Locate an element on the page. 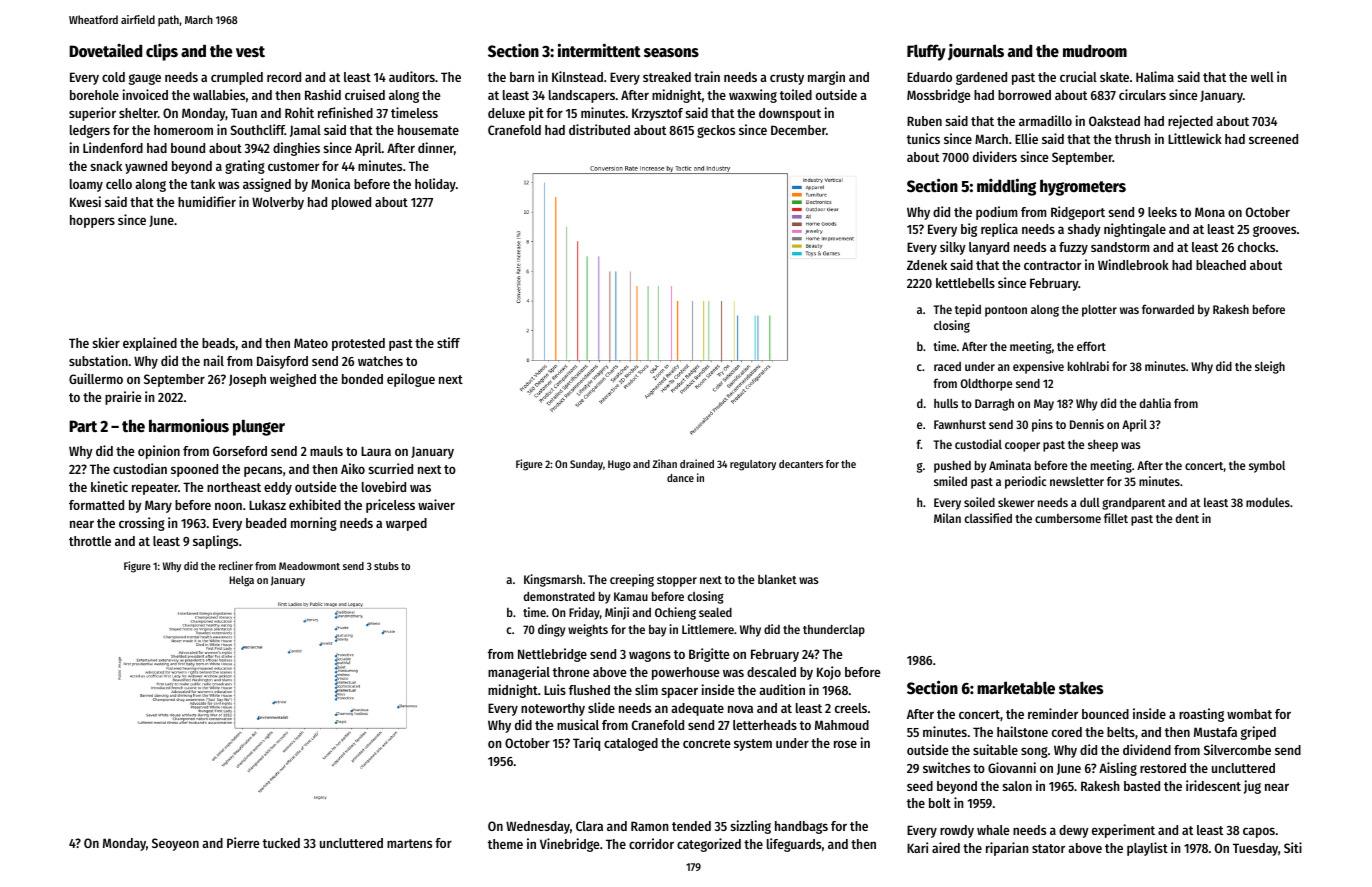 This image has width=1372, height=887. geckos is located at coordinates (716, 131).
